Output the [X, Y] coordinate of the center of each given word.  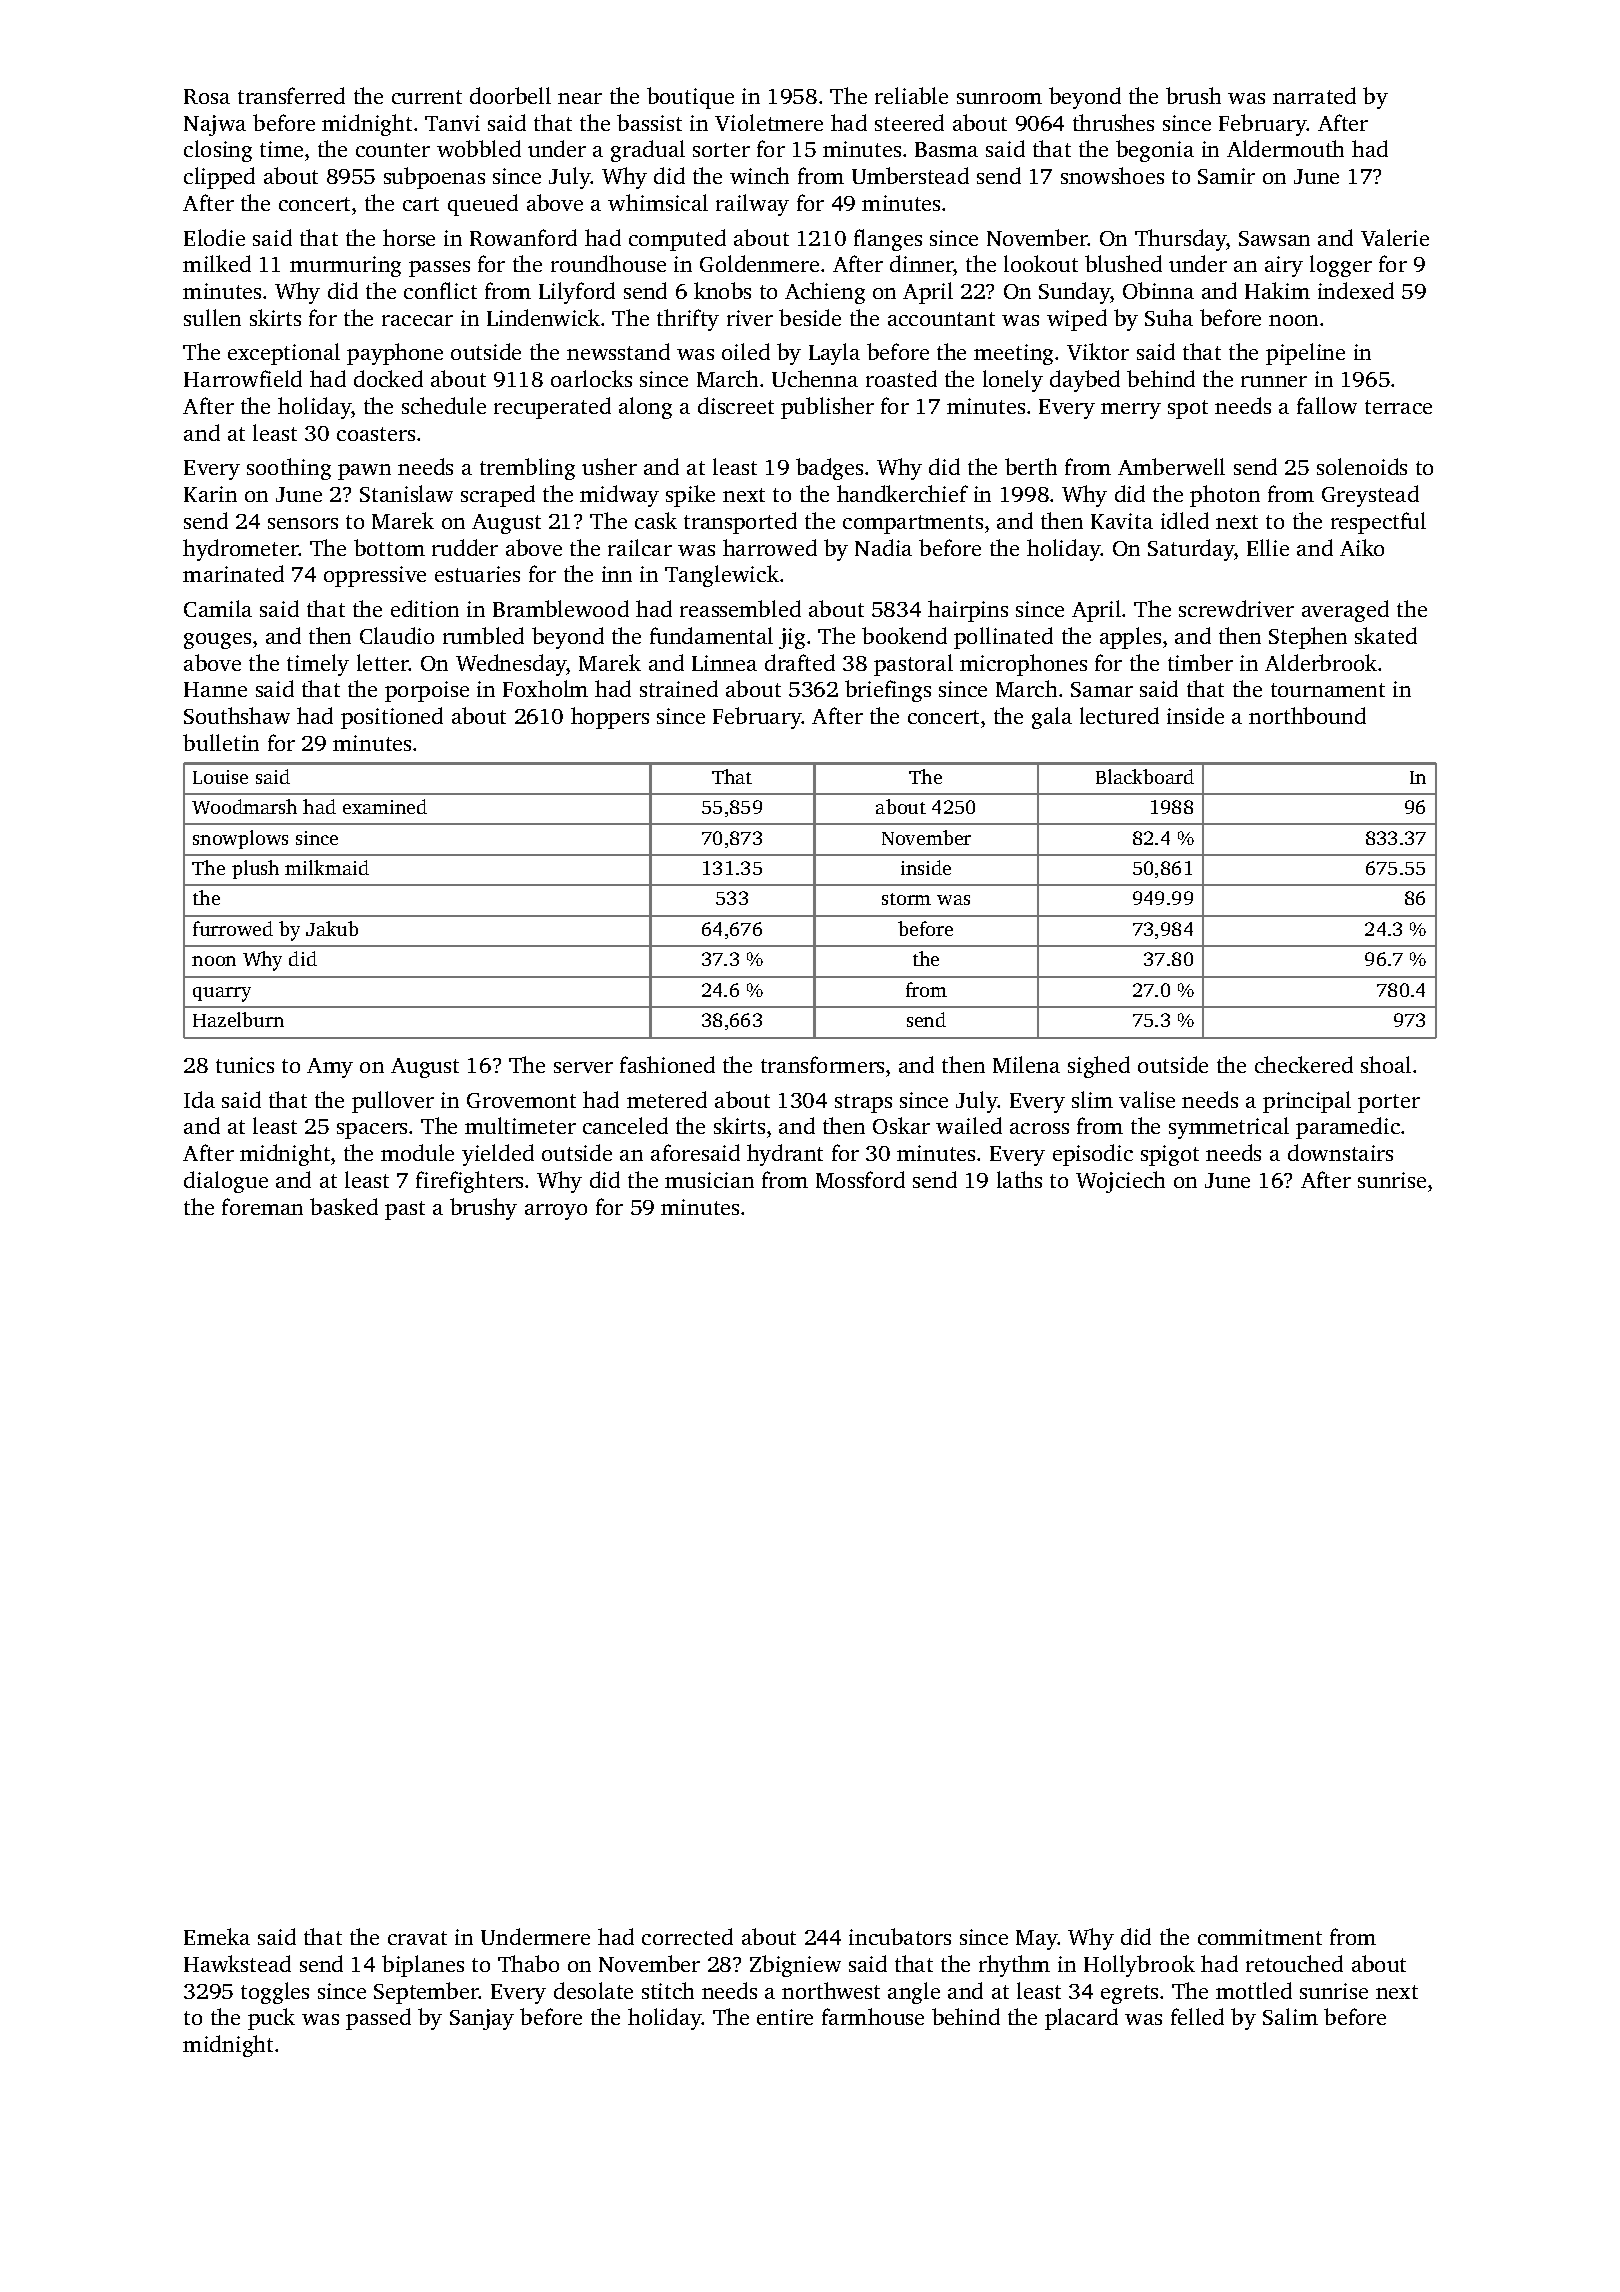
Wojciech [1120, 1182]
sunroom [999, 98]
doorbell [510, 95]
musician [709, 1180]
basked [344, 1206]
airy [1284, 266]
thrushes [1113, 122]
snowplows [240, 839]
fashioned [667, 1064]
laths [1019, 1179]
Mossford [860, 1179]
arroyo [556, 1212]
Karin [210, 494]
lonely [1013, 381]
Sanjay [482, 2019]
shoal [1386, 1064]
